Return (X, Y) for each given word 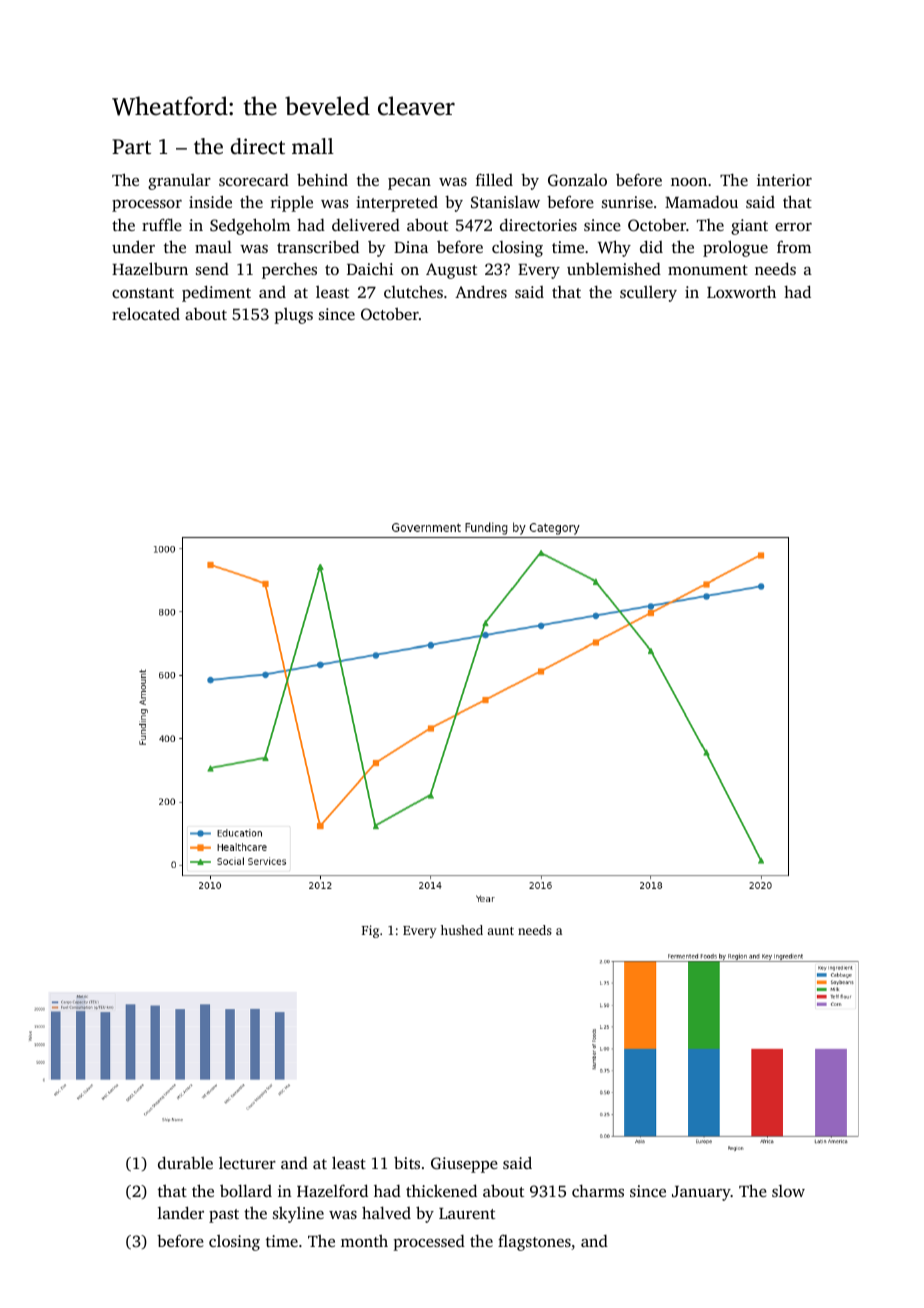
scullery (648, 294)
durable (185, 1162)
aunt (501, 931)
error (793, 227)
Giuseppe (464, 1165)
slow (788, 1191)
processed (429, 1243)
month (364, 1241)
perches (289, 271)
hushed (462, 930)
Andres (481, 291)
